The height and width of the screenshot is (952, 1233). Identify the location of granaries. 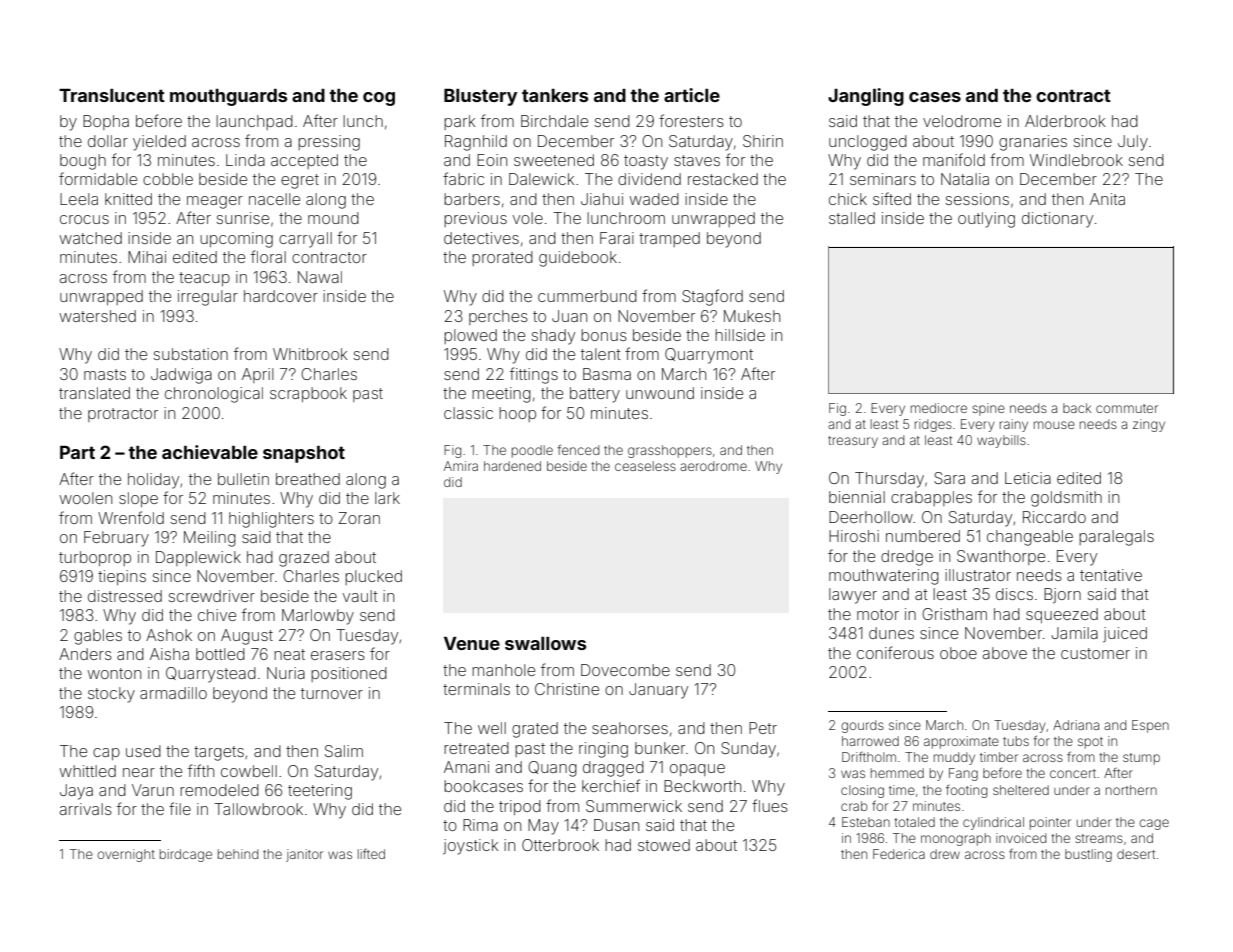
(1033, 143).
